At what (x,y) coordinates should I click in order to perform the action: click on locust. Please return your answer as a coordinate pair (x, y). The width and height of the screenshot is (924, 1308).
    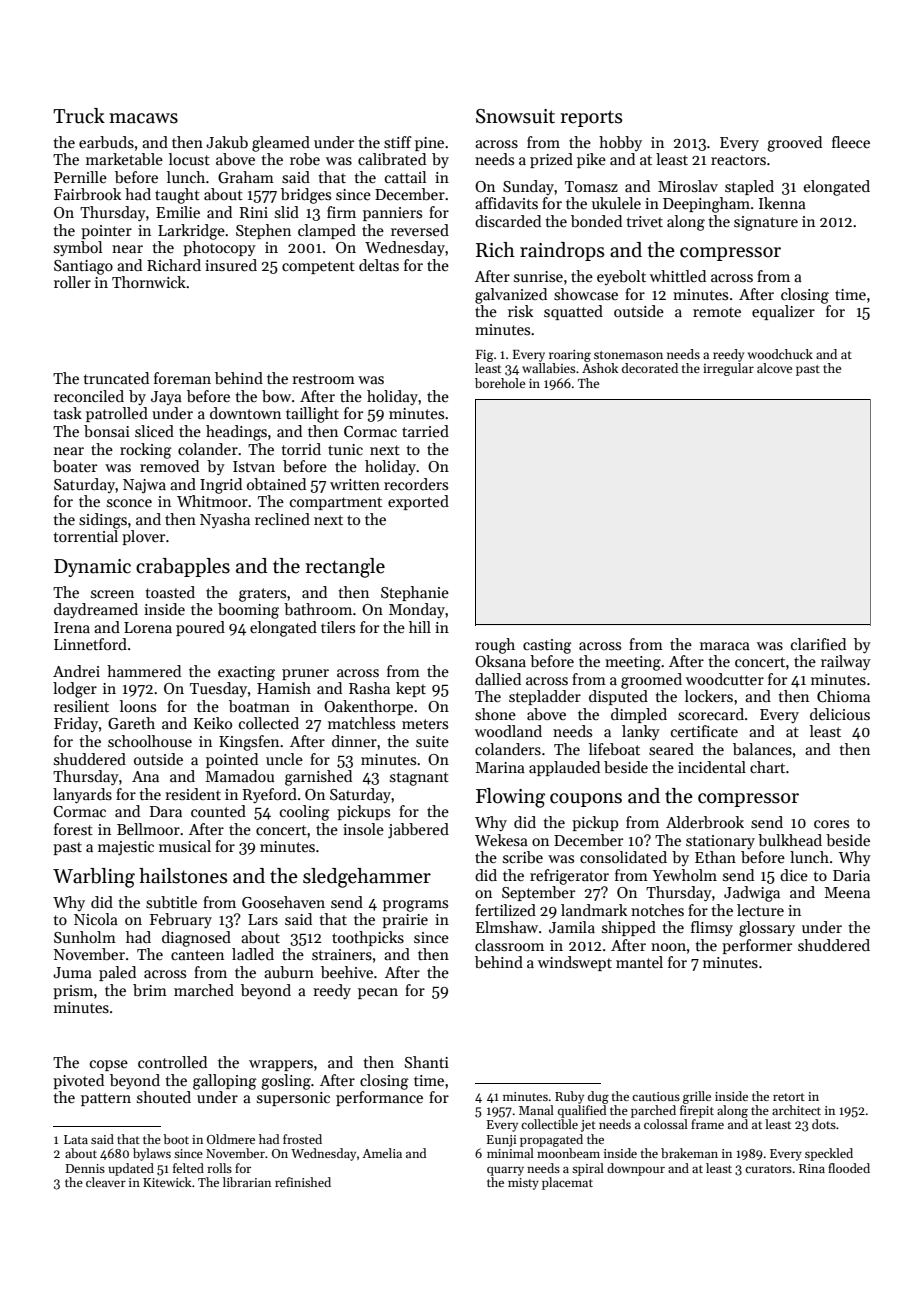
    Looking at the image, I should click on (189, 159).
